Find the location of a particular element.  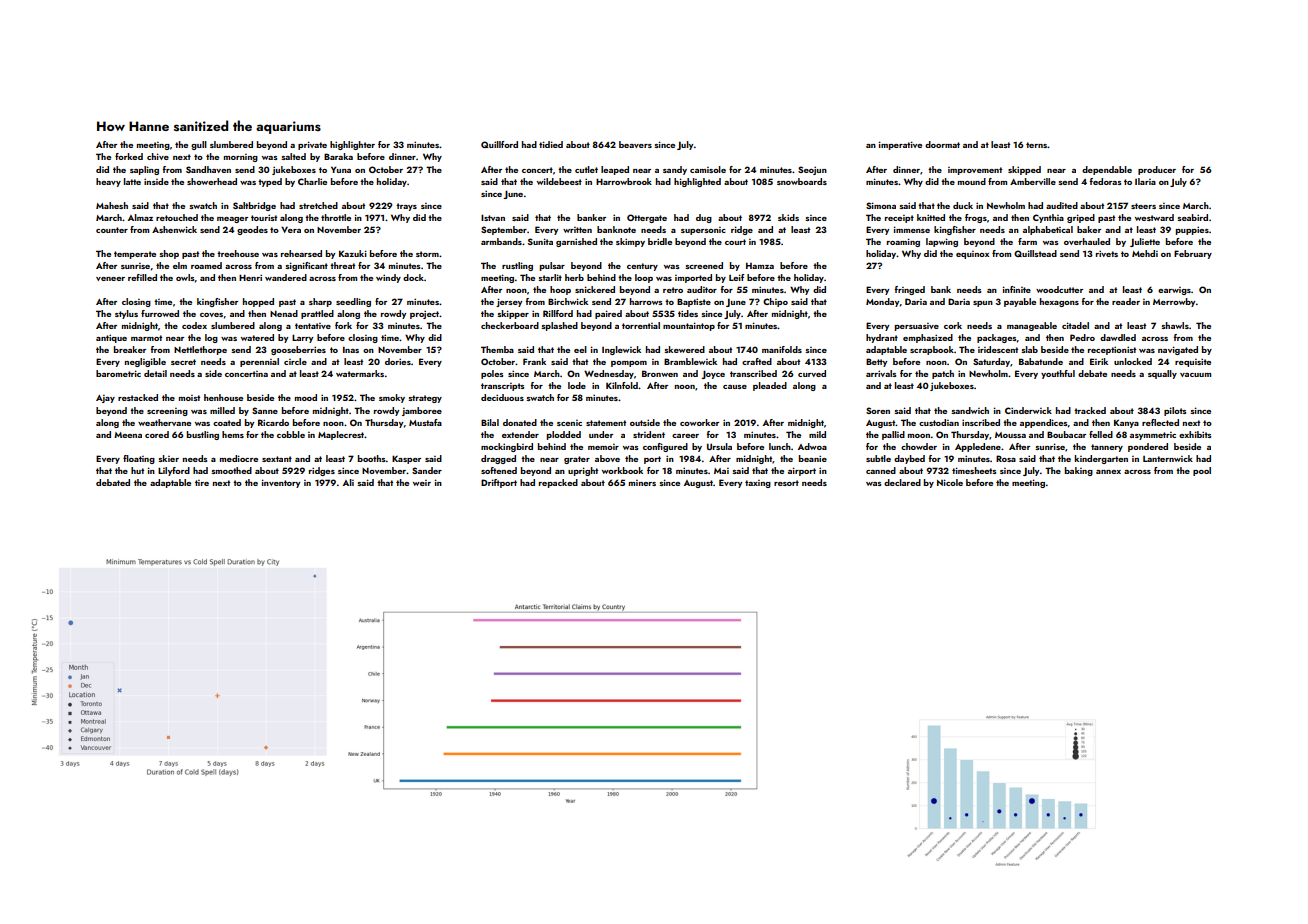

imperative is located at coordinates (900, 145).
